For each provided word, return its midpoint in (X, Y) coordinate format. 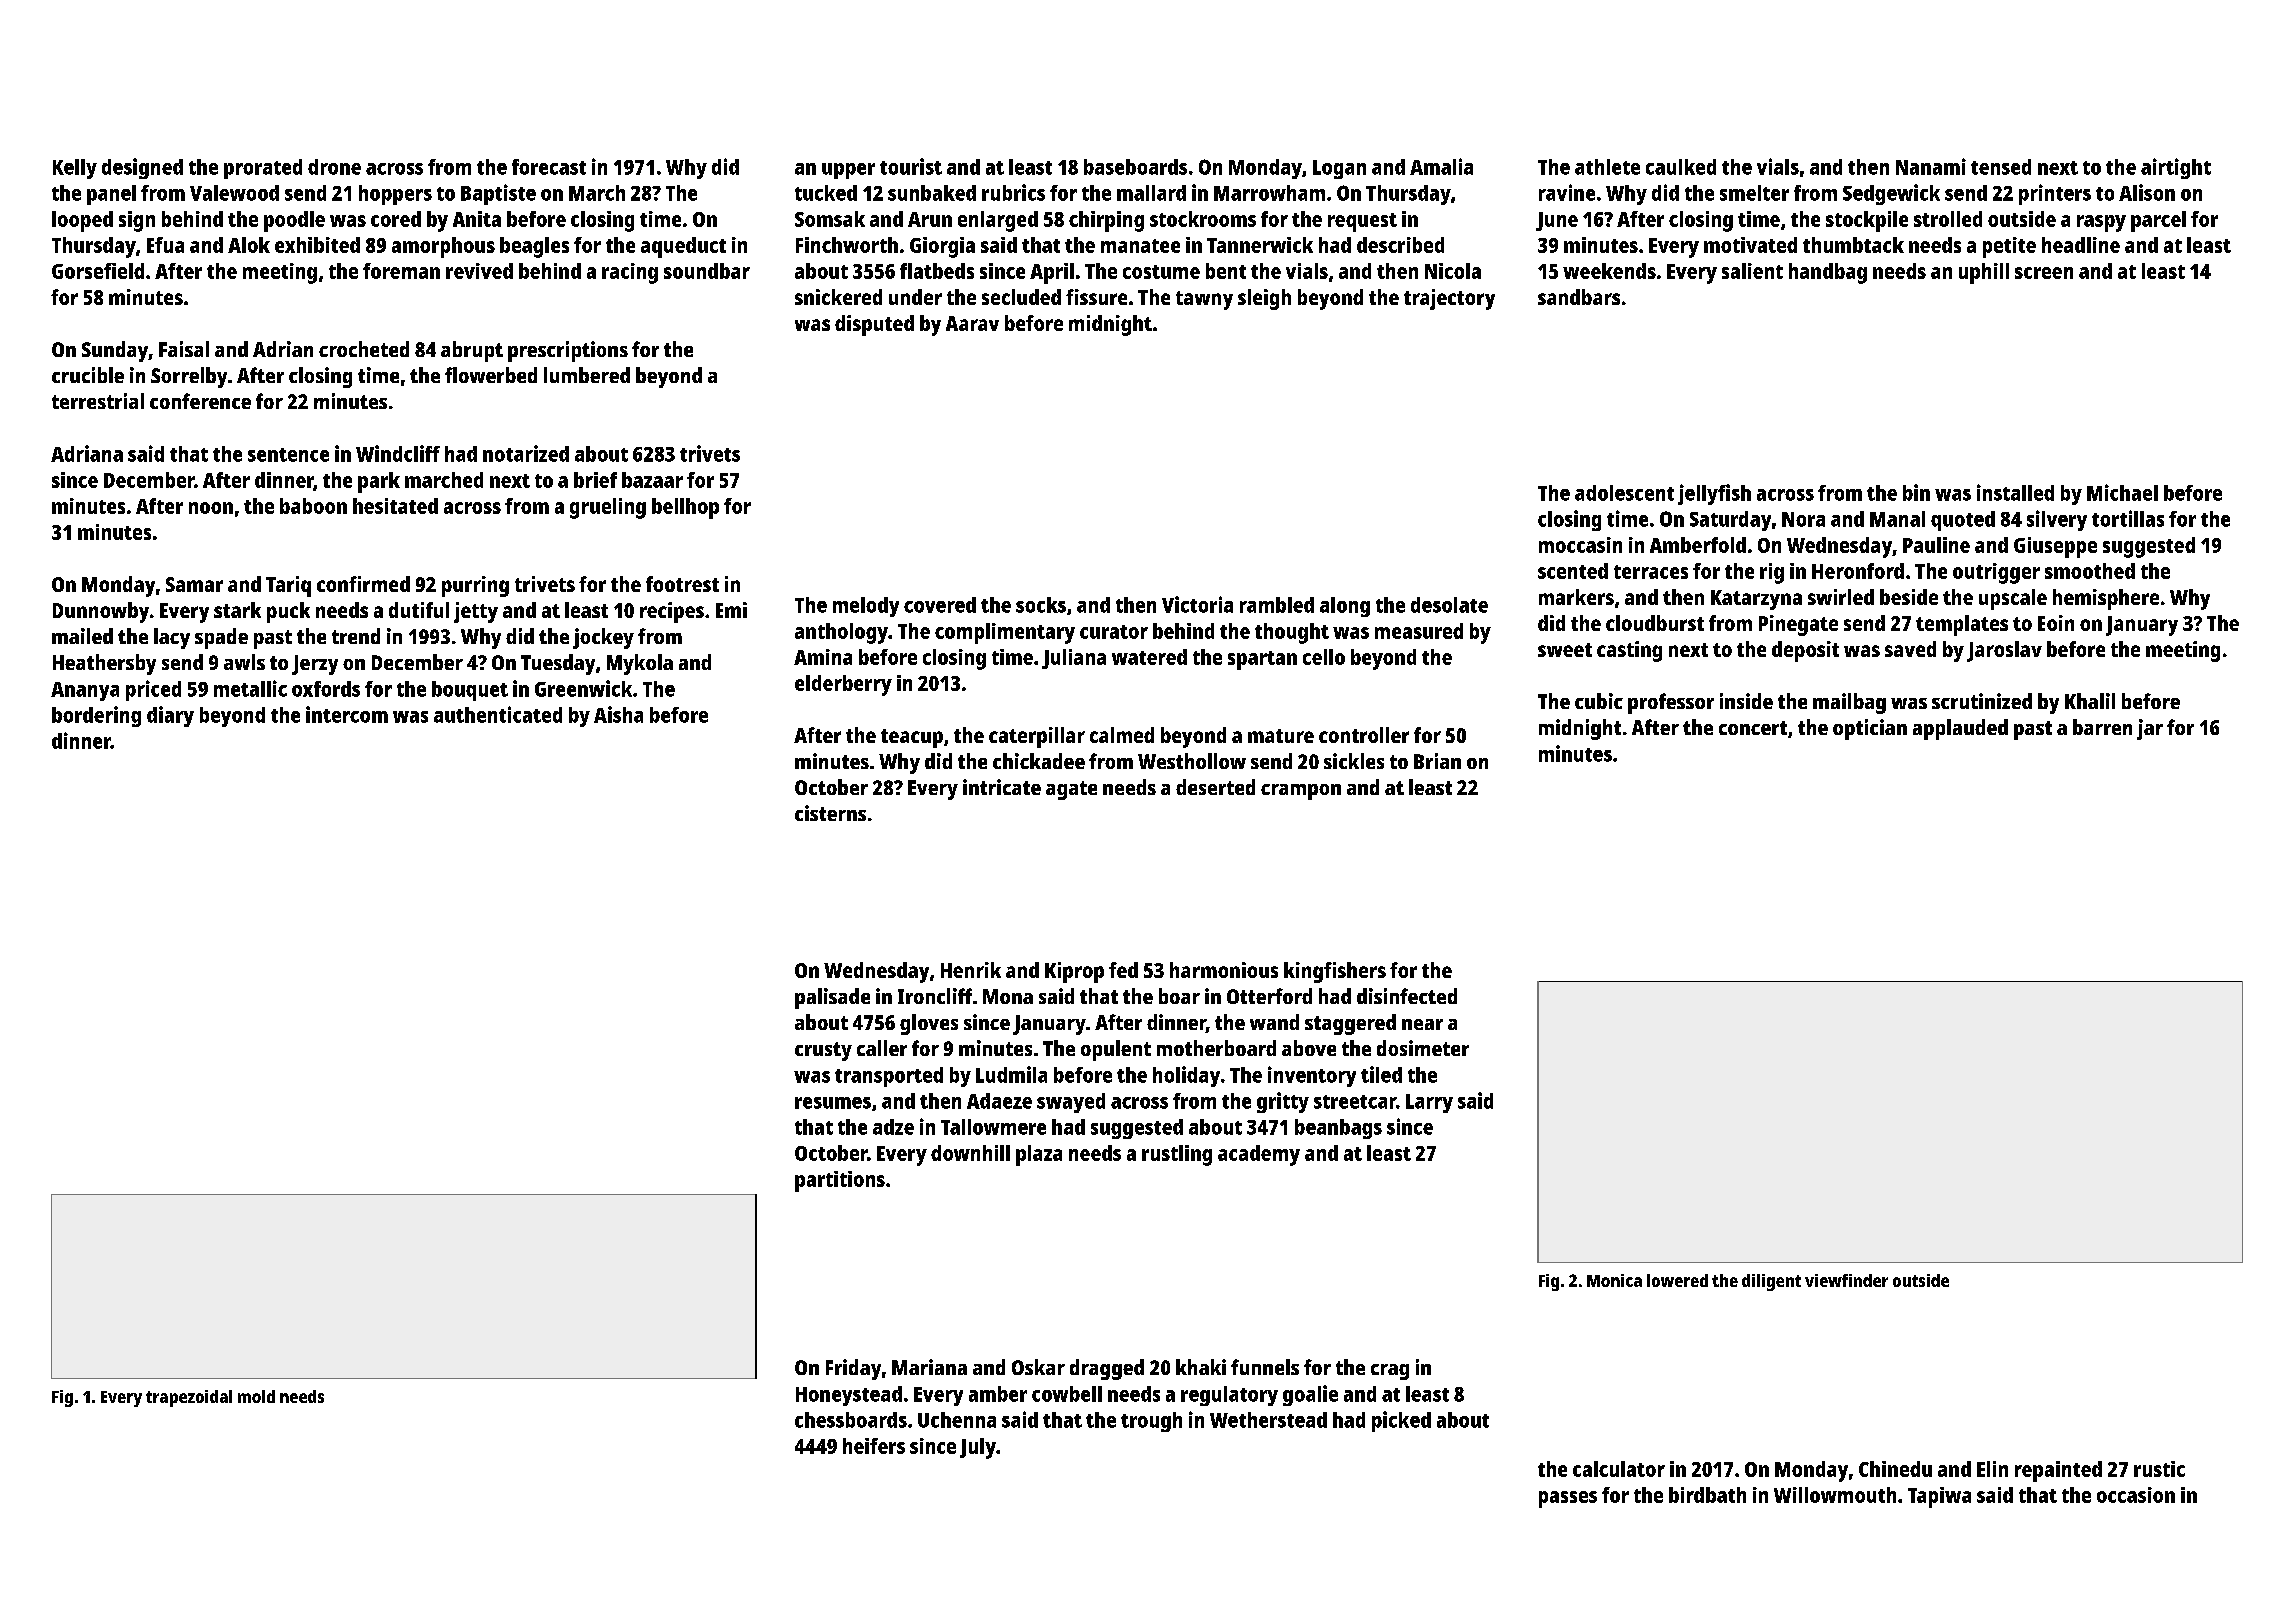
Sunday (115, 351)
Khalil (2090, 701)
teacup (912, 738)
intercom (347, 714)
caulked (1681, 167)
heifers (874, 1446)
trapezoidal (189, 1398)
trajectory (1449, 299)
